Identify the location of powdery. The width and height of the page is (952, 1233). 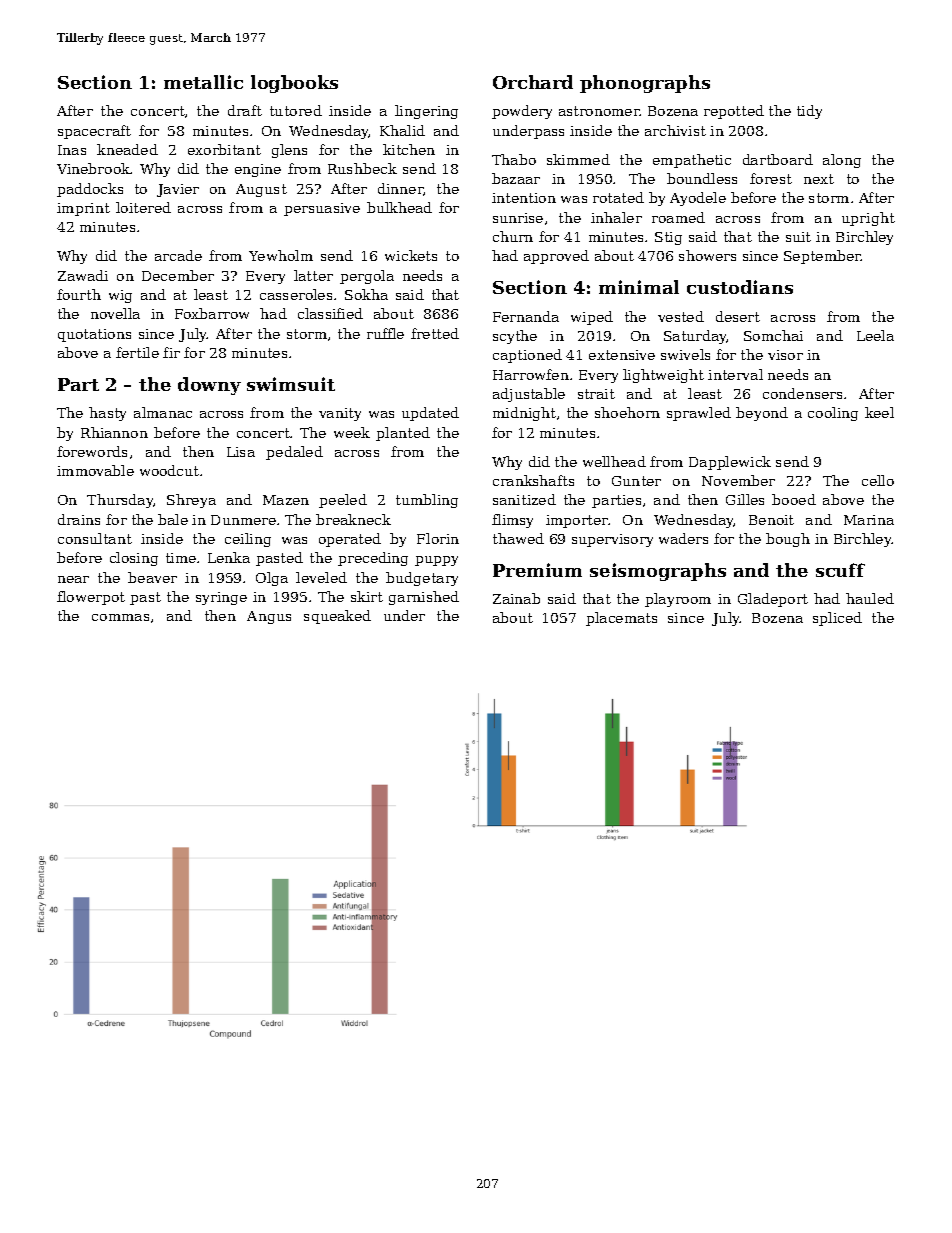
(522, 112).
